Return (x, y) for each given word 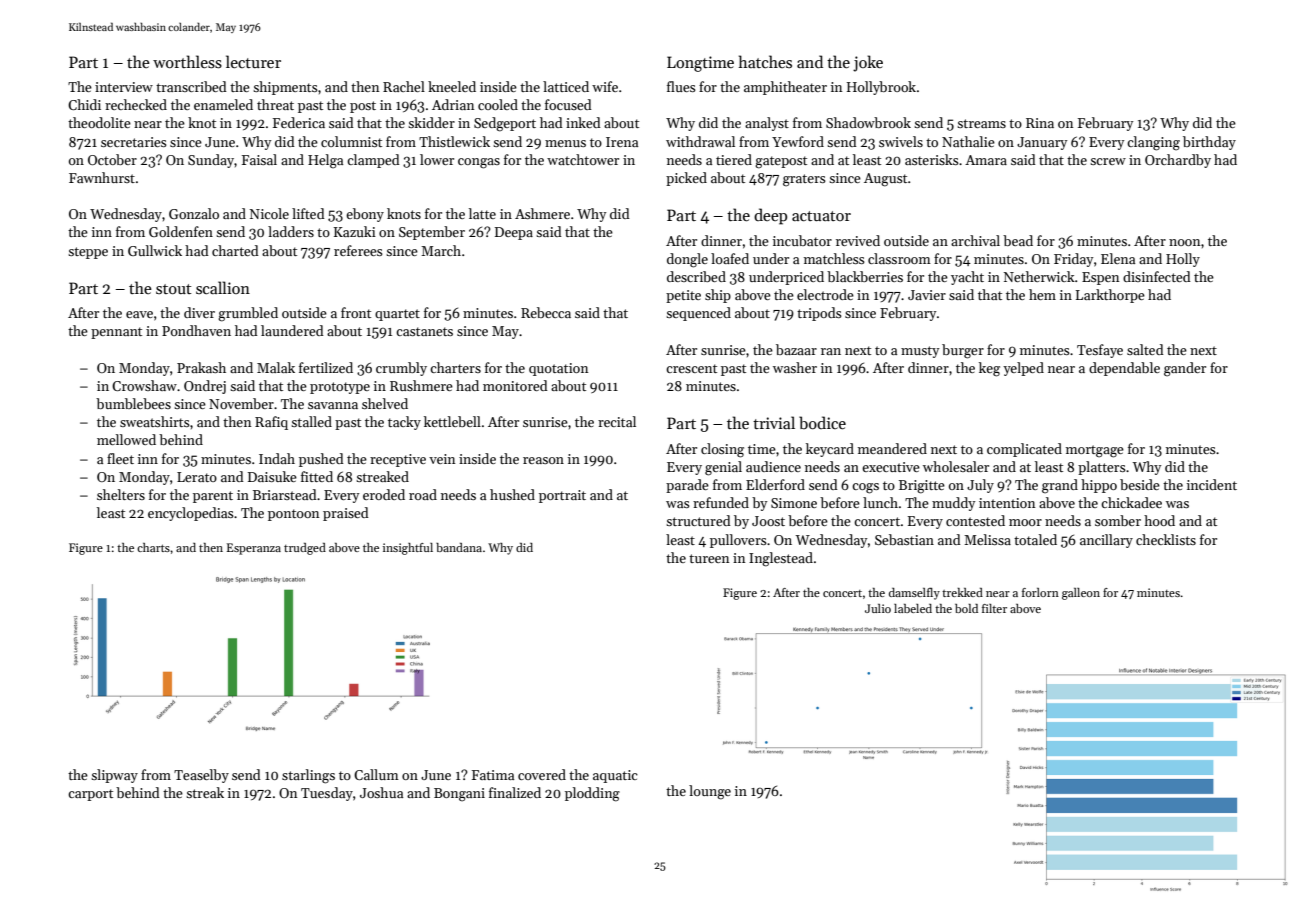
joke (868, 63)
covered (542, 774)
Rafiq (271, 423)
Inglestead (781, 559)
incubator (802, 240)
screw (1108, 161)
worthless (187, 62)
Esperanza (254, 549)
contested (975, 520)
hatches (765, 61)
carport (90, 795)
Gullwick (155, 250)
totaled (1035, 539)
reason (543, 460)
